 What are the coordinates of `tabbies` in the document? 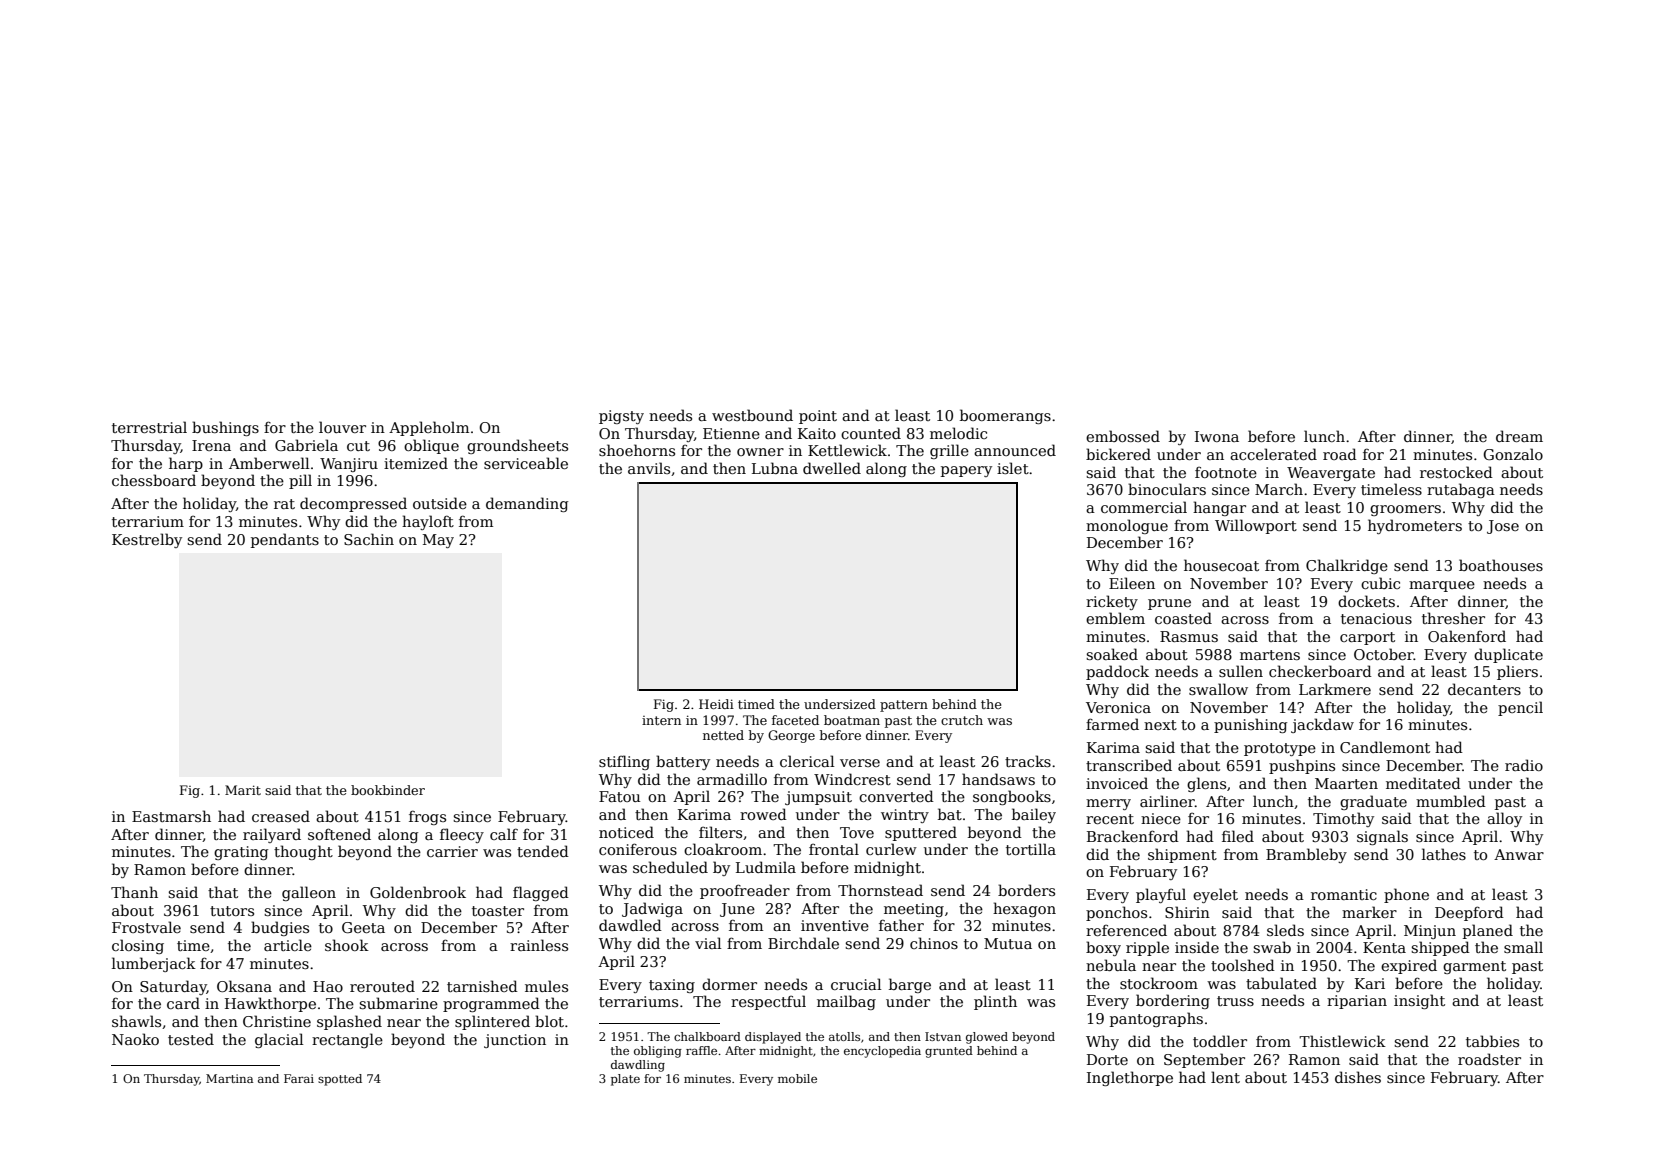 It's located at (1492, 1041).
